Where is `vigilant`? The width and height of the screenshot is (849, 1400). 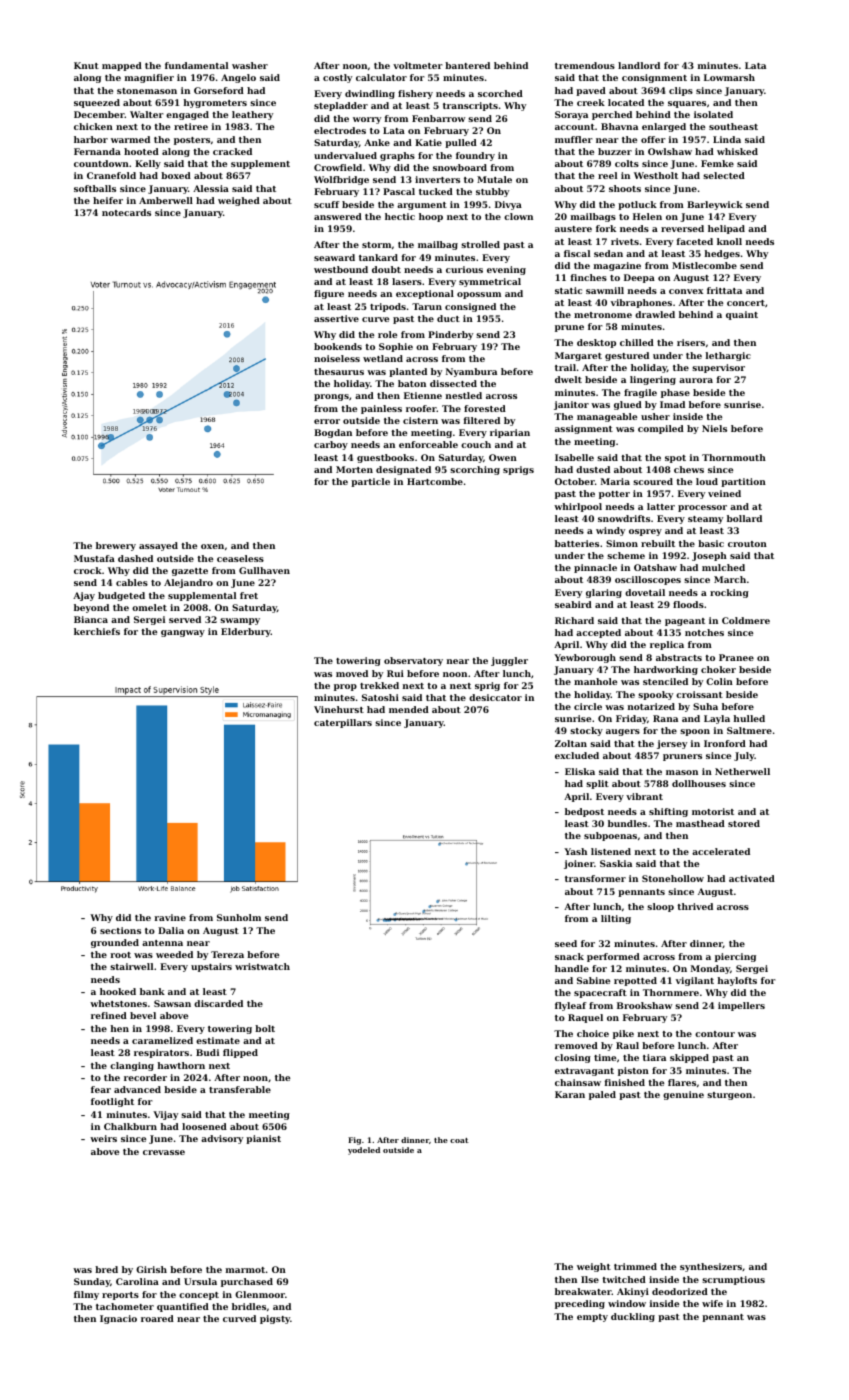 vigilant is located at coordinates (695, 981).
